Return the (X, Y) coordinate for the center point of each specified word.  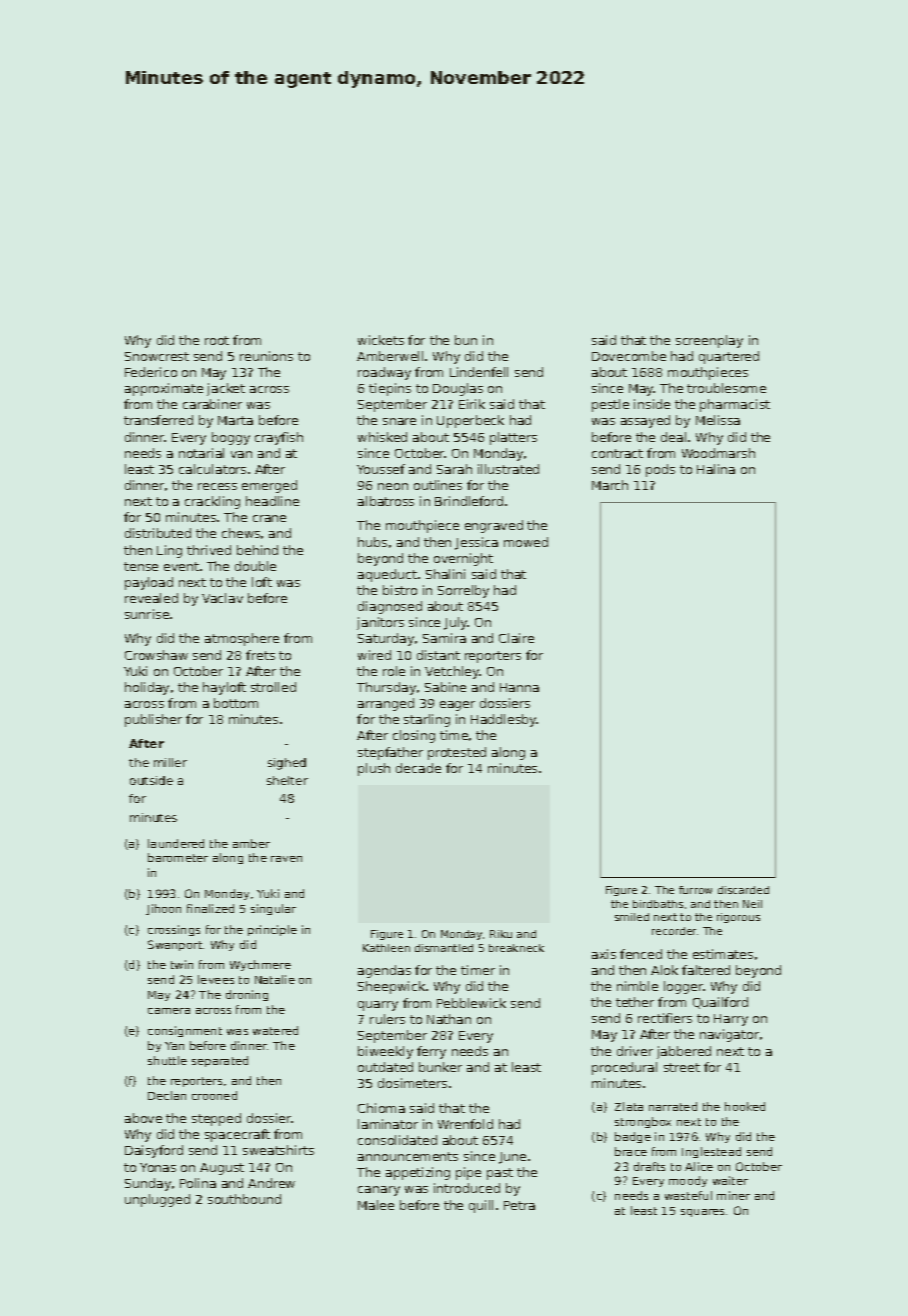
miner (733, 1195)
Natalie (275, 979)
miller (170, 762)
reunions (266, 356)
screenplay (709, 341)
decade (418, 768)
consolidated (397, 1140)
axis (604, 954)
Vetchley (452, 672)
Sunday (148, 1184)
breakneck (516, 948)
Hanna (519, 687)
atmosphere (242, 639)
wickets (381, 340)
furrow (695, 890)
